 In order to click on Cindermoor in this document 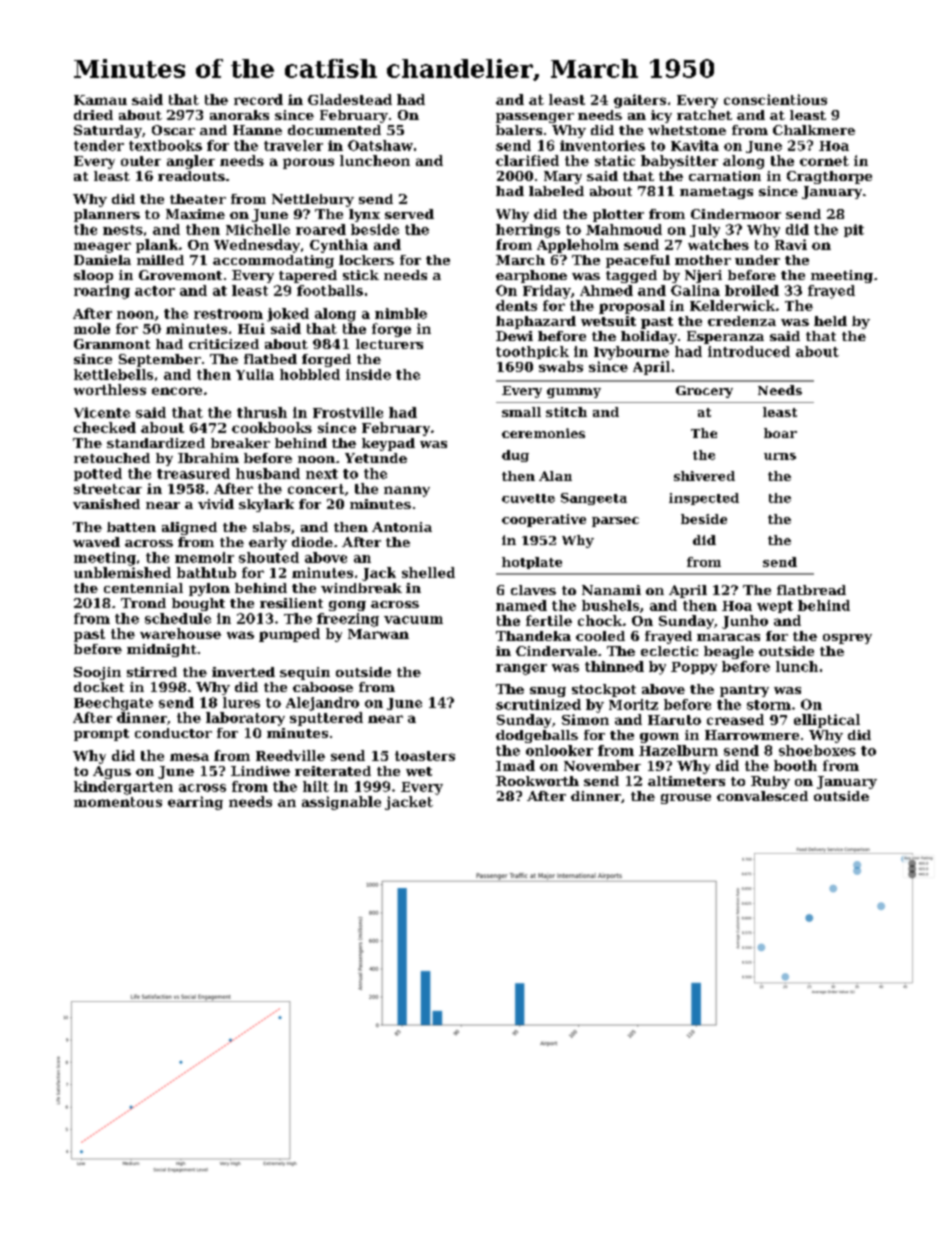, I will do `click(736, 214)`.
